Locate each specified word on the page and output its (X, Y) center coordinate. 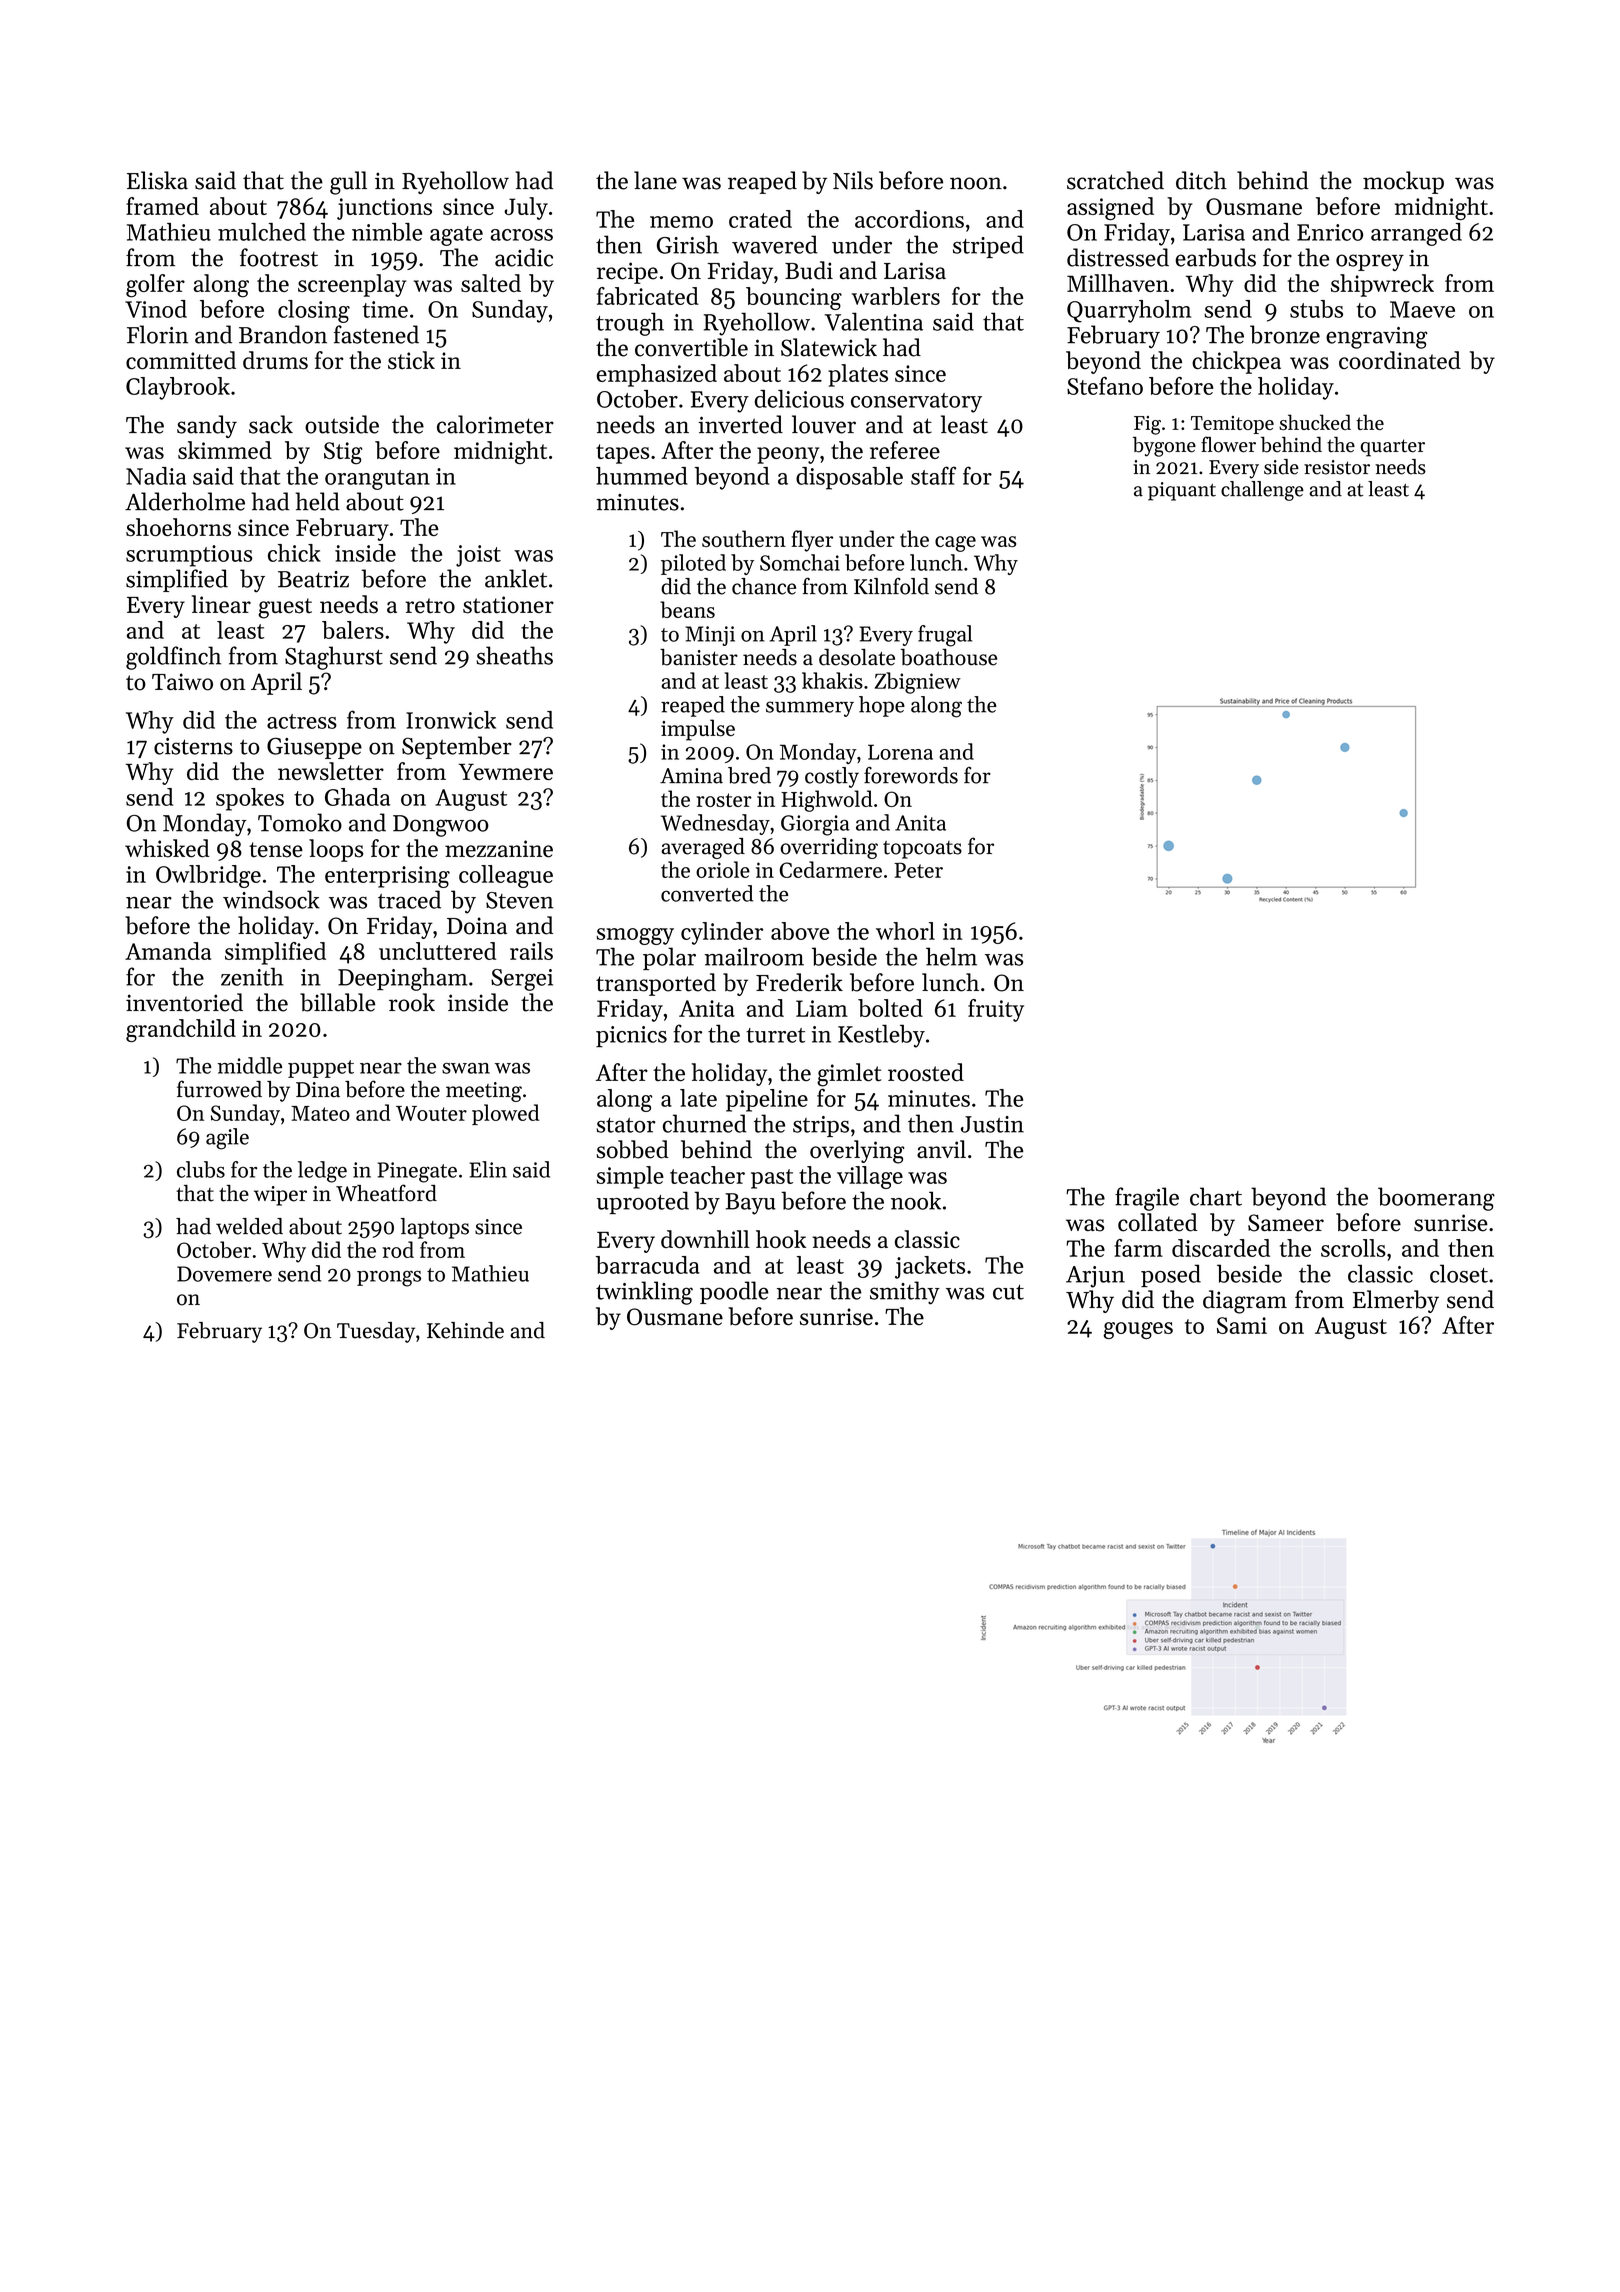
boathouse (949, 657)
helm (951, 956)
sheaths (514, 655)
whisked (167, 848)
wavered (775, 244)
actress (302, 721)
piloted (693, 564)
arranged (1416, 234)
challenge (1262, 491)
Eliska (157, 180)
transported (656, 984)
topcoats (922, 850)
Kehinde (465, 1330)
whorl (905, 931)
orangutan (377, 480)
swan (466, 1068)
